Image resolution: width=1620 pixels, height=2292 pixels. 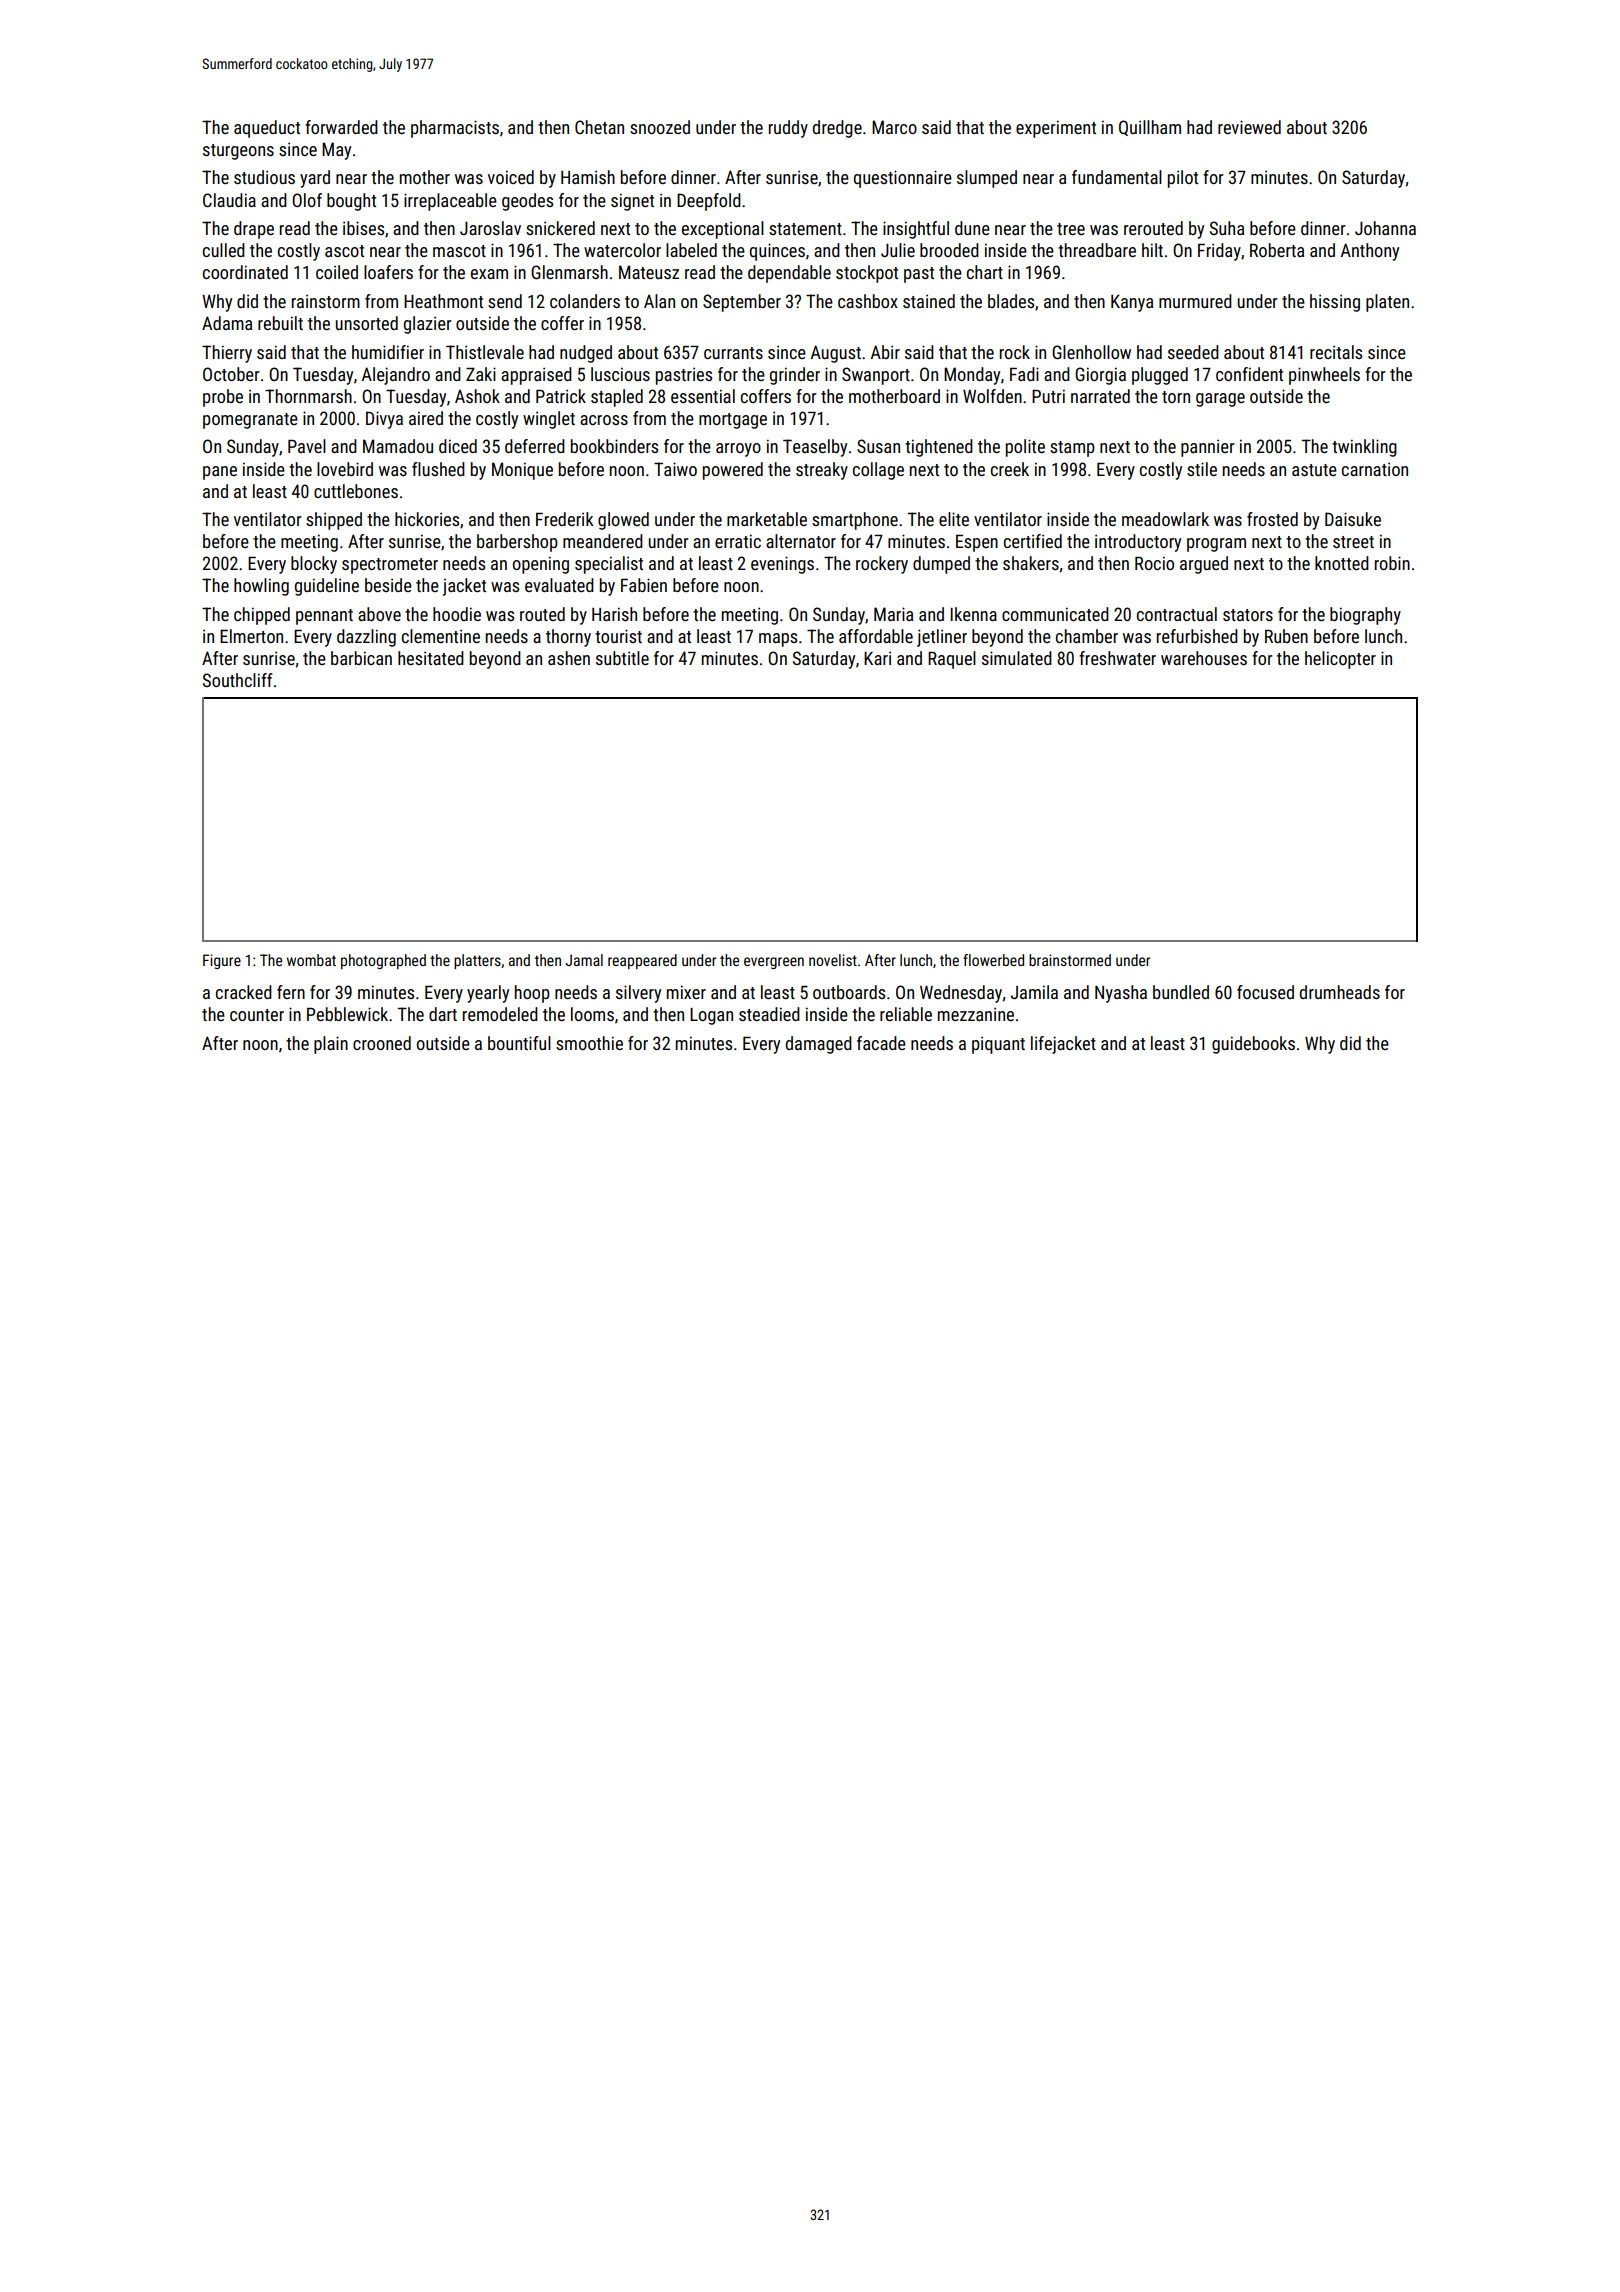 What do you see at coordinates (1220, 400) in the image?
I see `garage` at bounding box center [1220, 400].
